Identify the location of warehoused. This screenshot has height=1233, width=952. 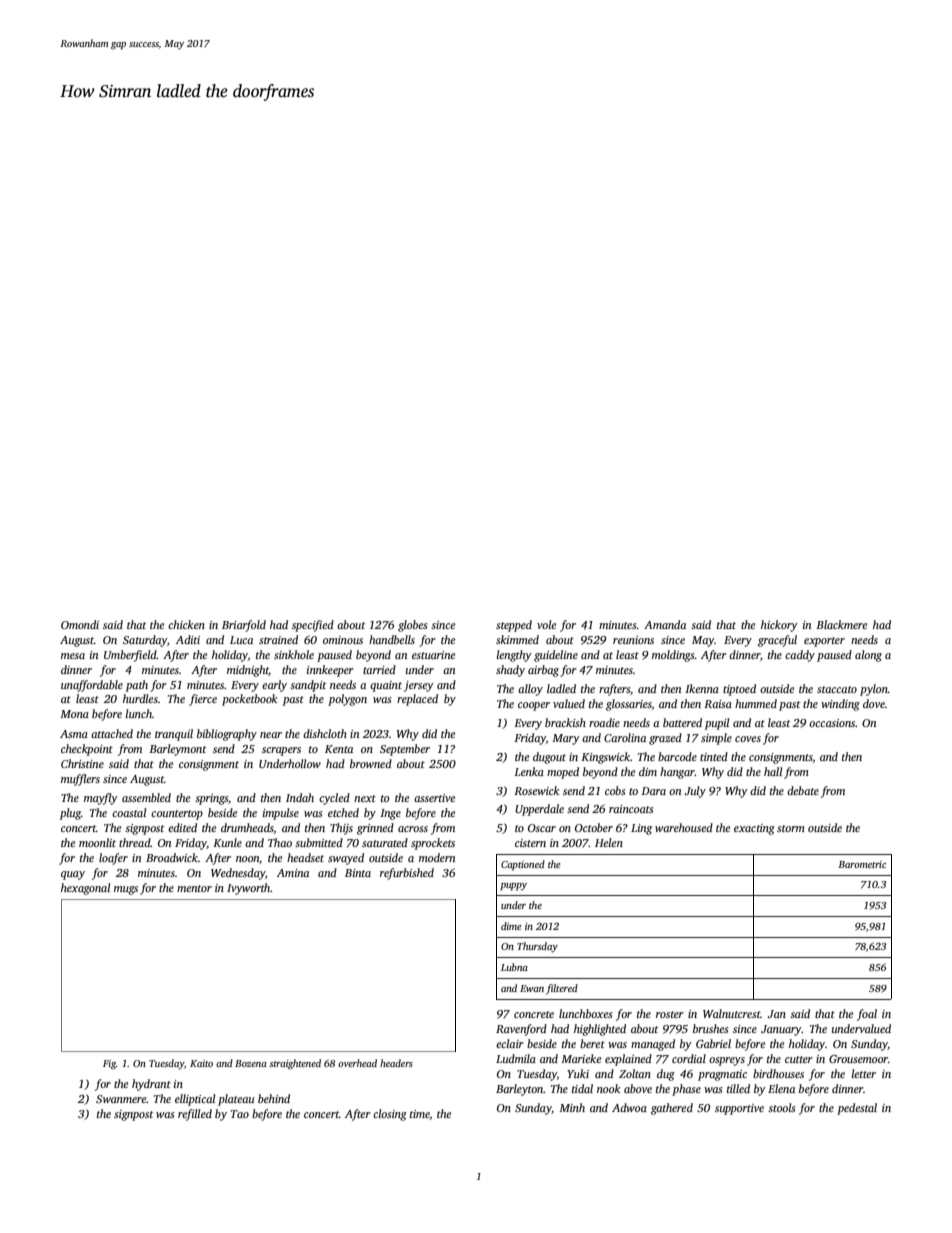
(684, 827).
